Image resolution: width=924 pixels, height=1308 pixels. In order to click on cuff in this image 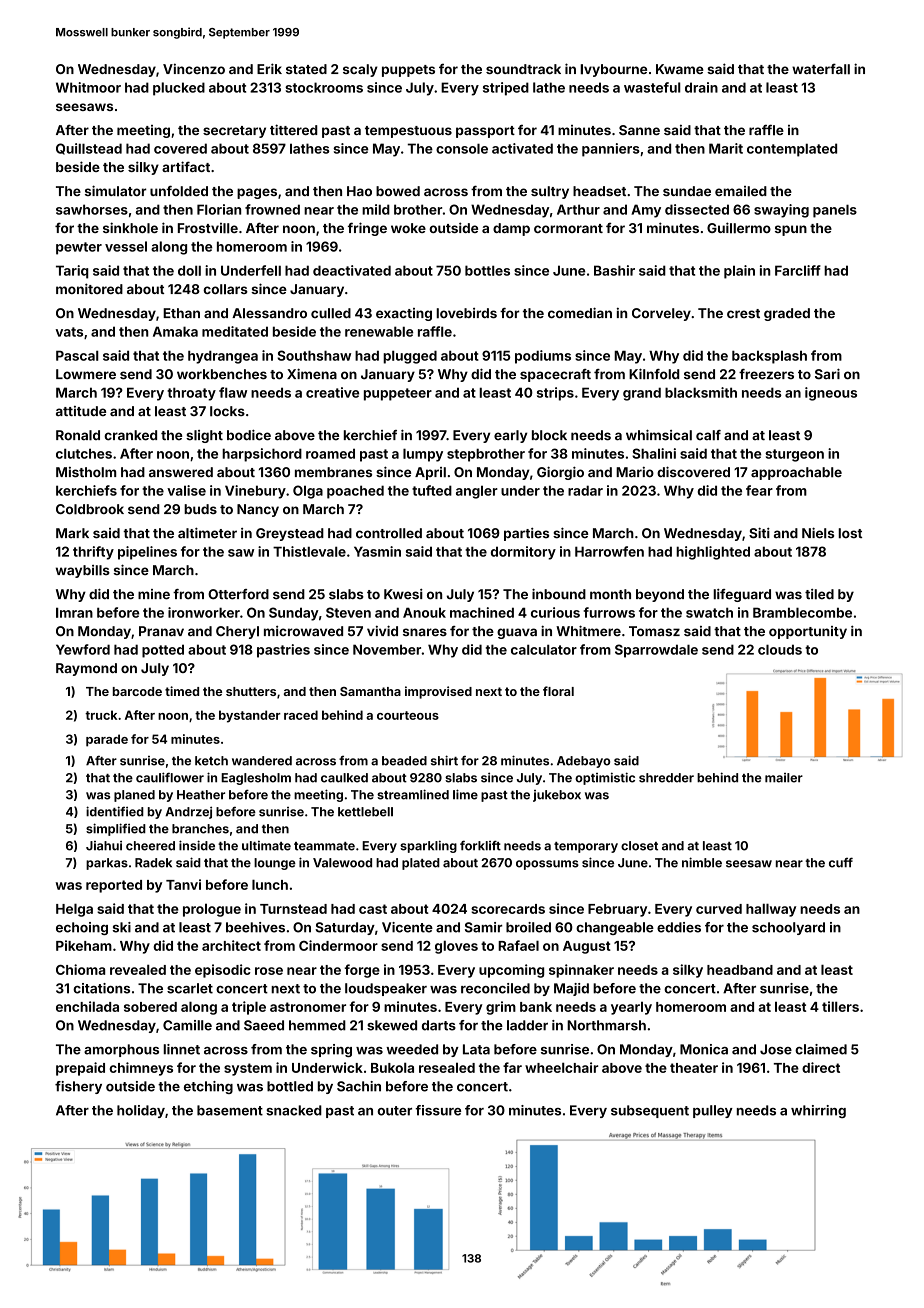, I will do `click(841, 862)`.
